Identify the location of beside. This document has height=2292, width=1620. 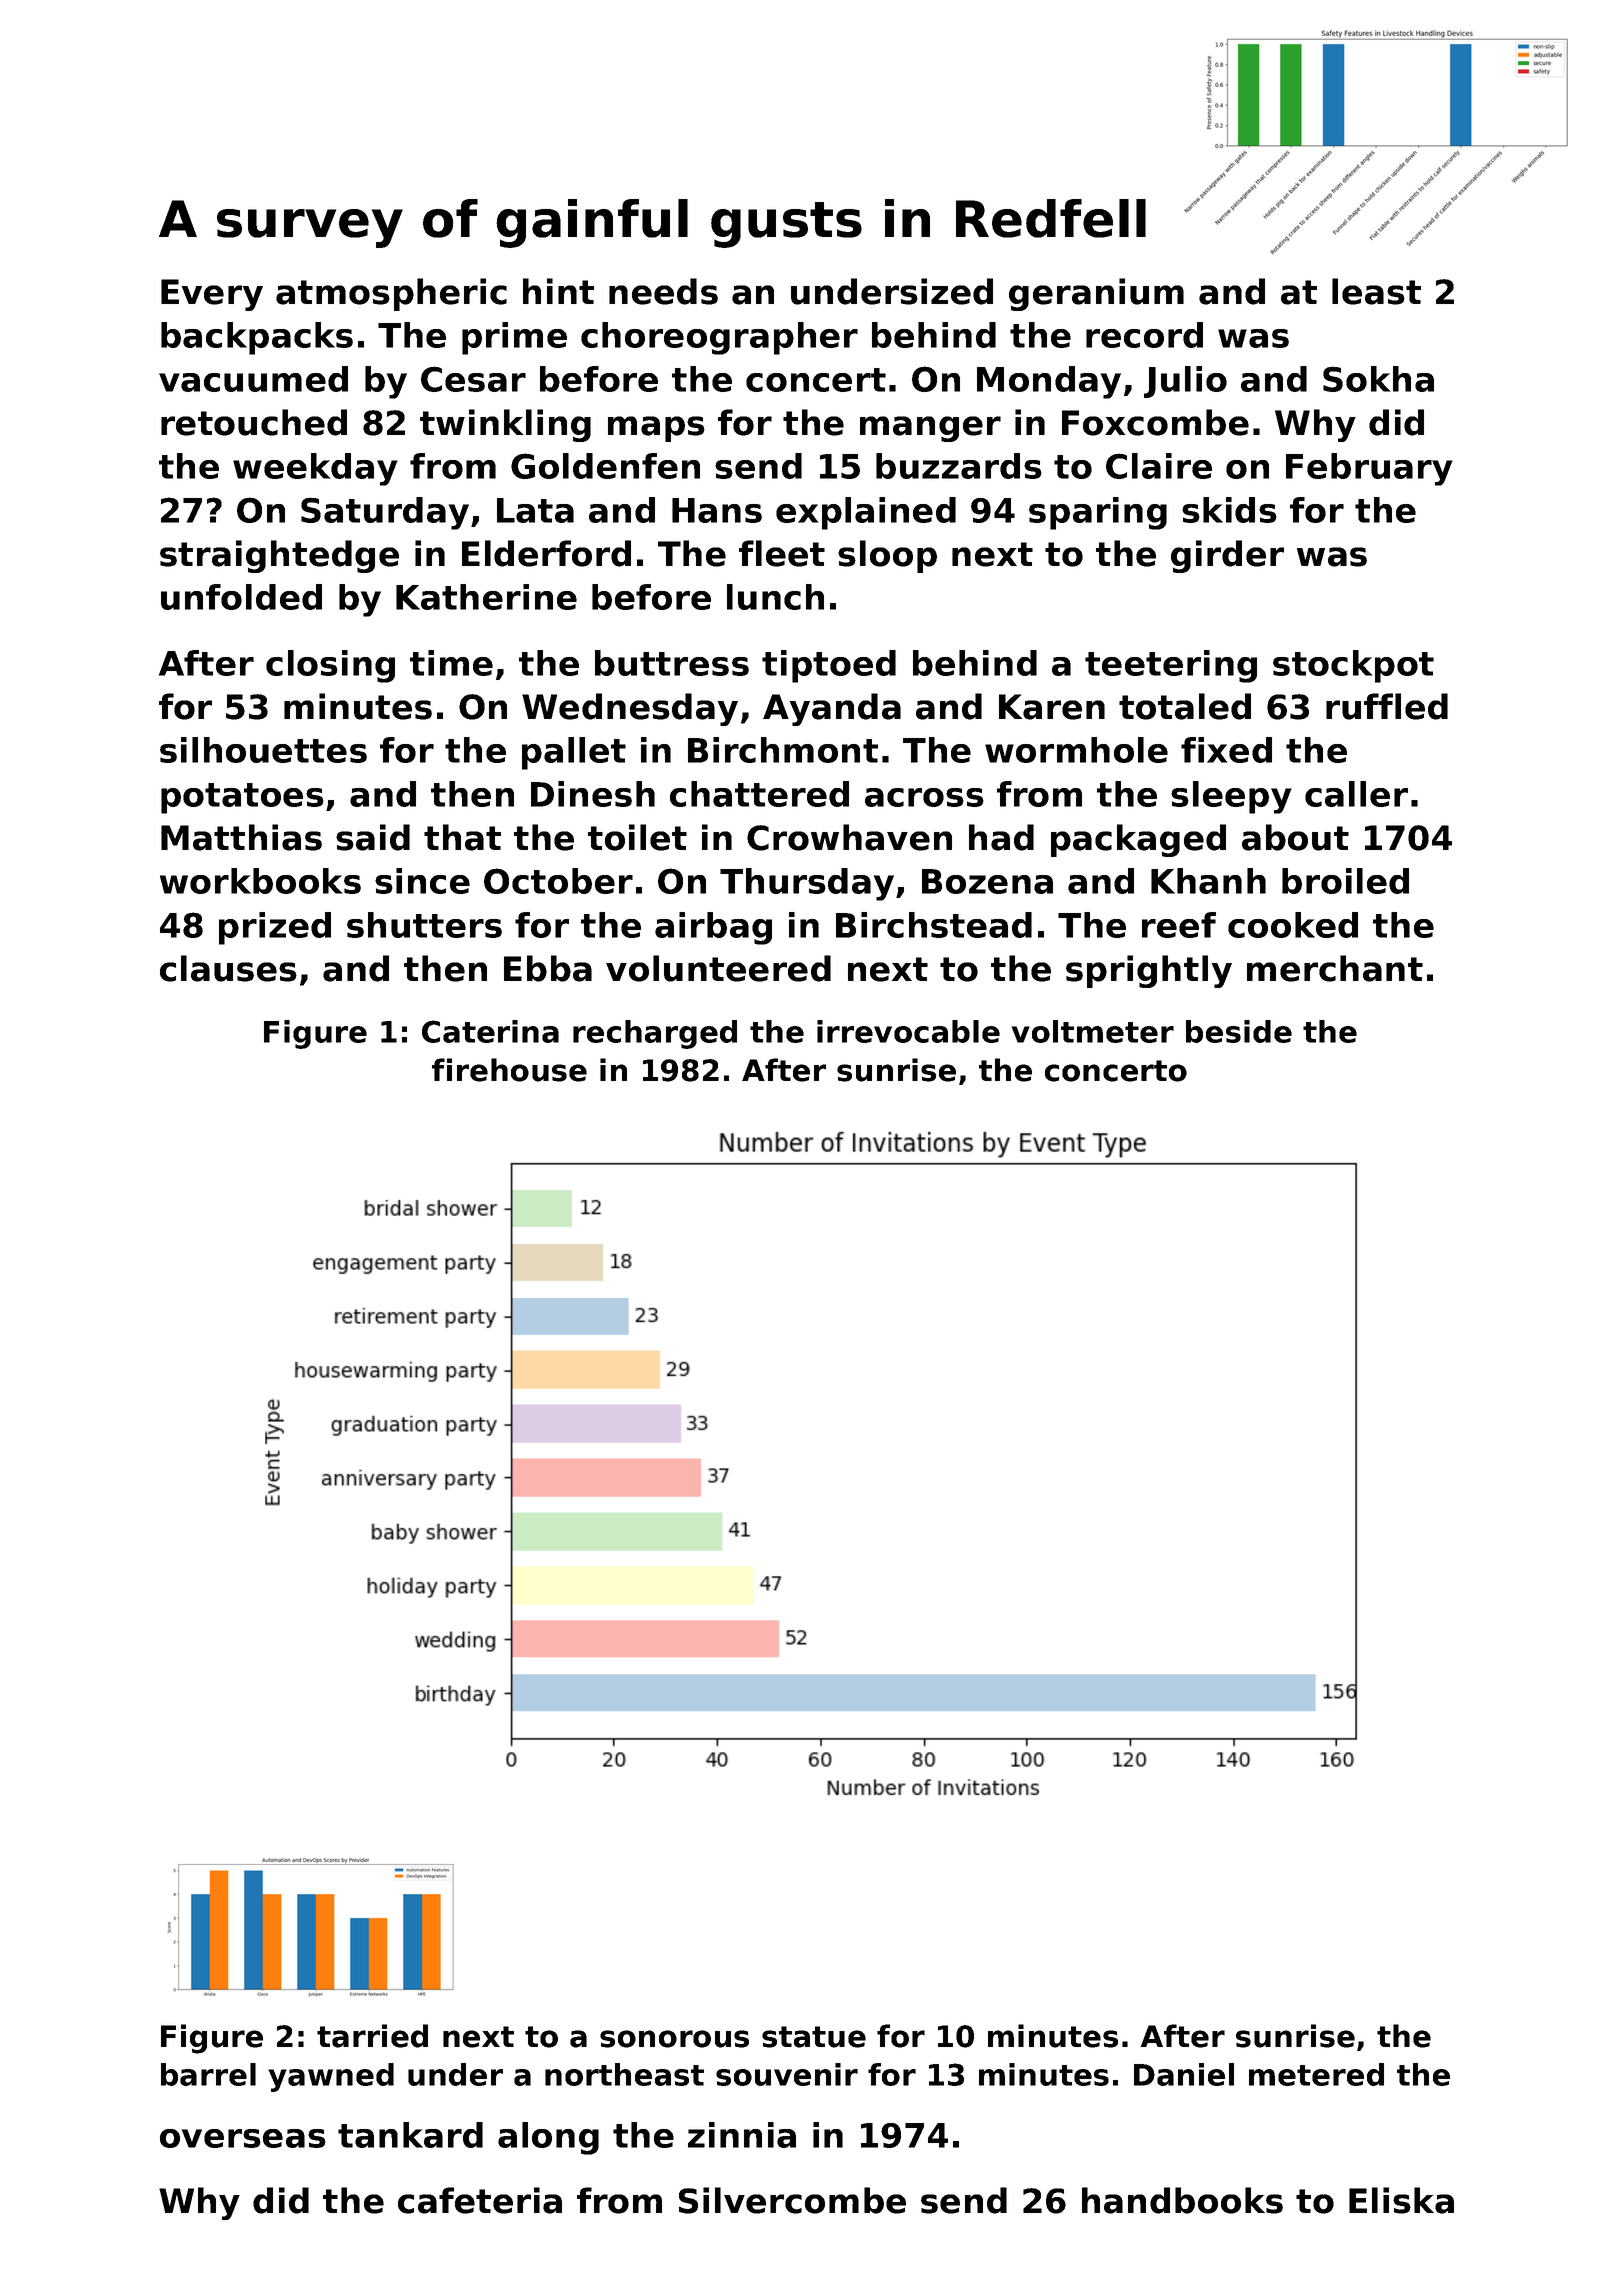
(1239, 1031).
